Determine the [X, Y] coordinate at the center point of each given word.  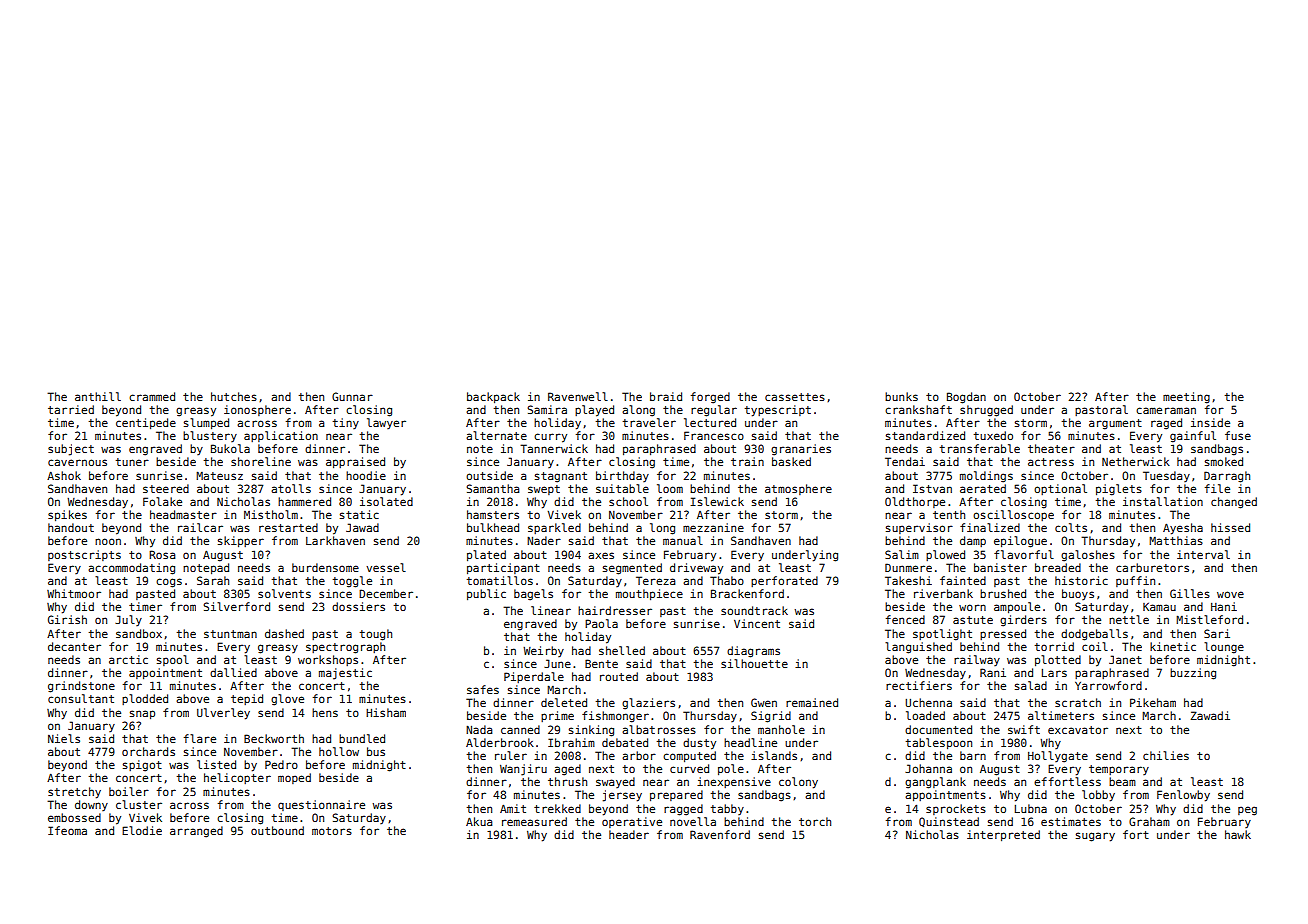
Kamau [1159, 606]
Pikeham [1153, 702]
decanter [74, 646]
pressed [1003, 634]
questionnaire [321, 805]
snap [142, 714]
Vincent [757, 623]
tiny [346, 423]
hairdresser [615, 610]
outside [489, 475]
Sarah [213, 580]
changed [1234, 503]
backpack [493, 397]
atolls [291, 488]
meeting [1186, 398]
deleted [564, 702]
